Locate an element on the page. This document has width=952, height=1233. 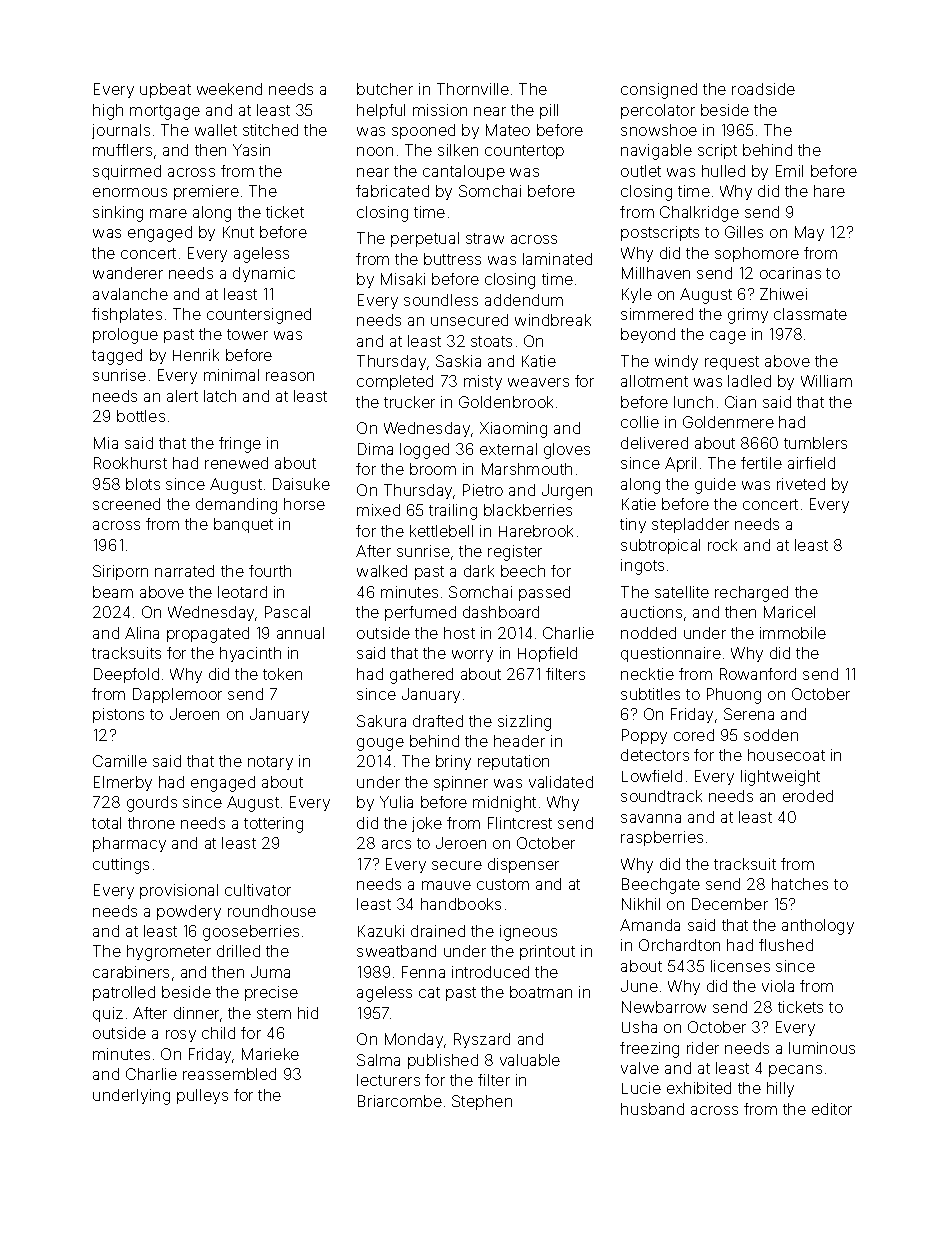
countertop is located at coordinates (524, 152).
